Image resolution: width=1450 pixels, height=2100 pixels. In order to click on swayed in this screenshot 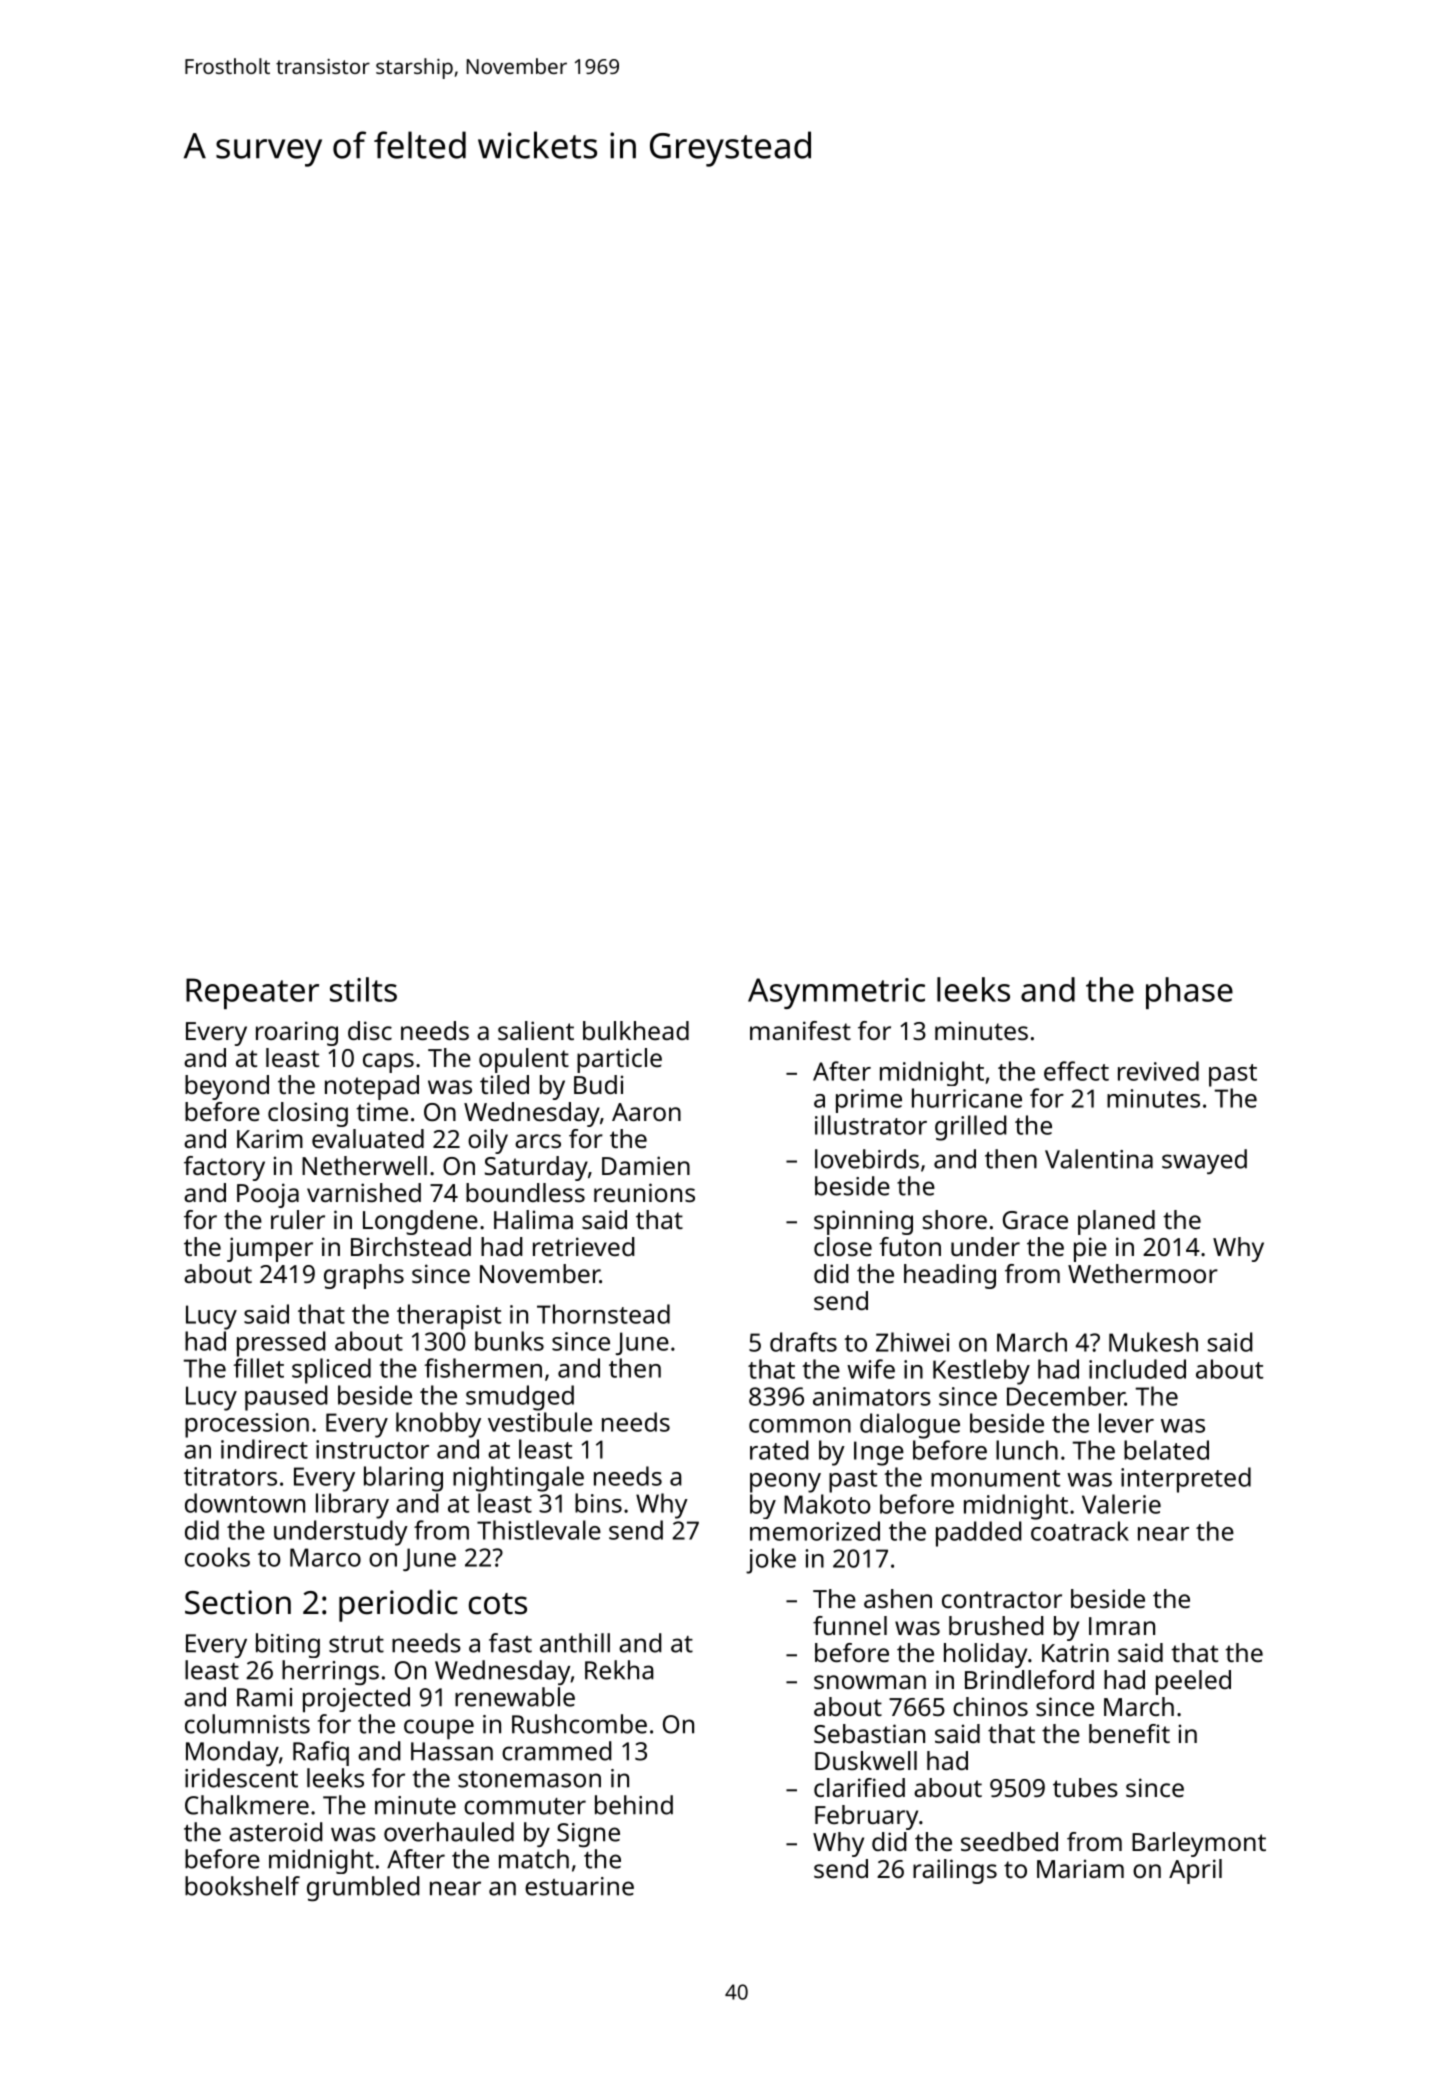, I will do `click(1204, 1161)`.
